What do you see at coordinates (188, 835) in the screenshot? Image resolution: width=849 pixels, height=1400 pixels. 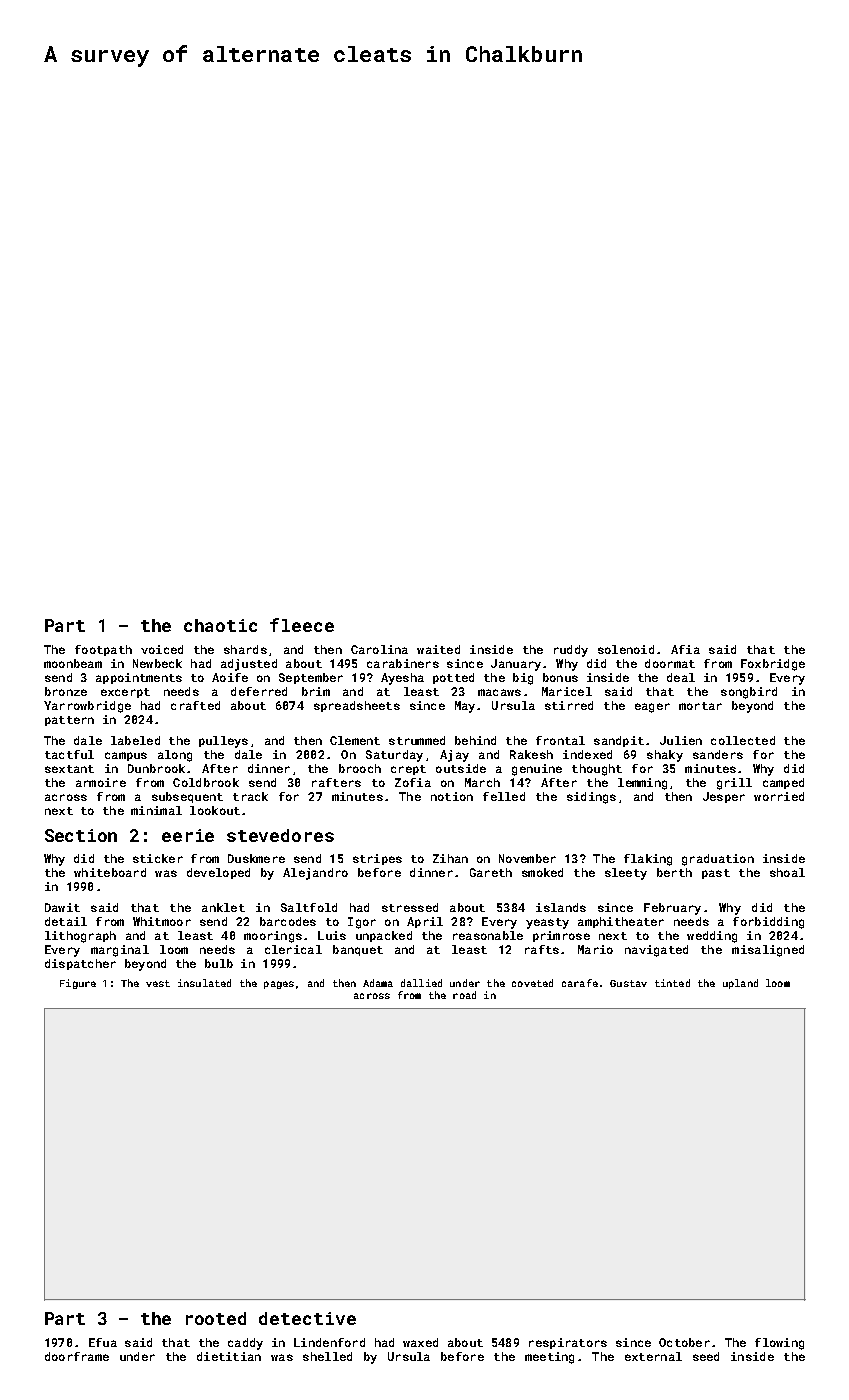 I see `eerie` at bounding box center [188, 835].
